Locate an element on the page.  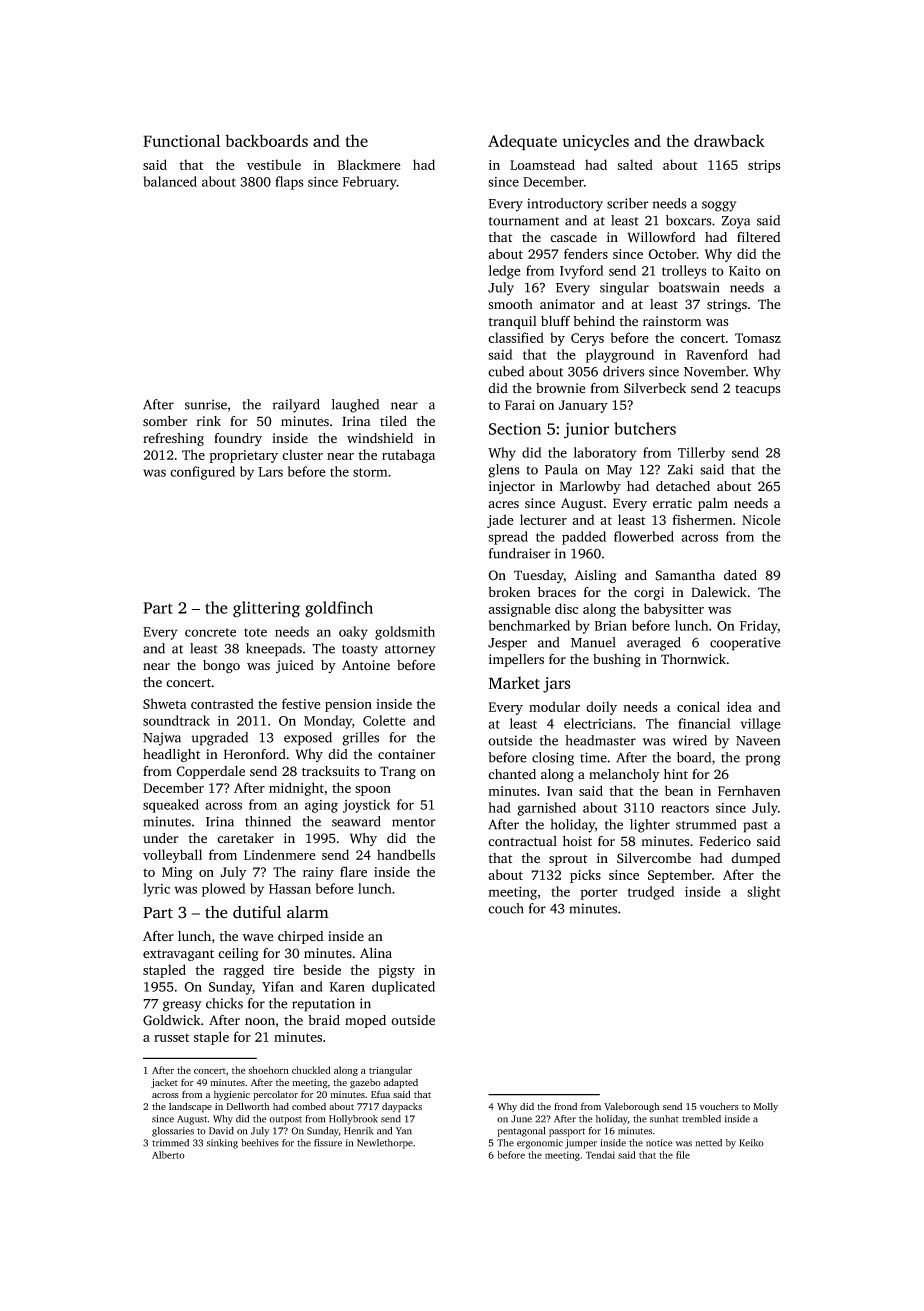
Alberto is located at coordinates (168, 1155).
